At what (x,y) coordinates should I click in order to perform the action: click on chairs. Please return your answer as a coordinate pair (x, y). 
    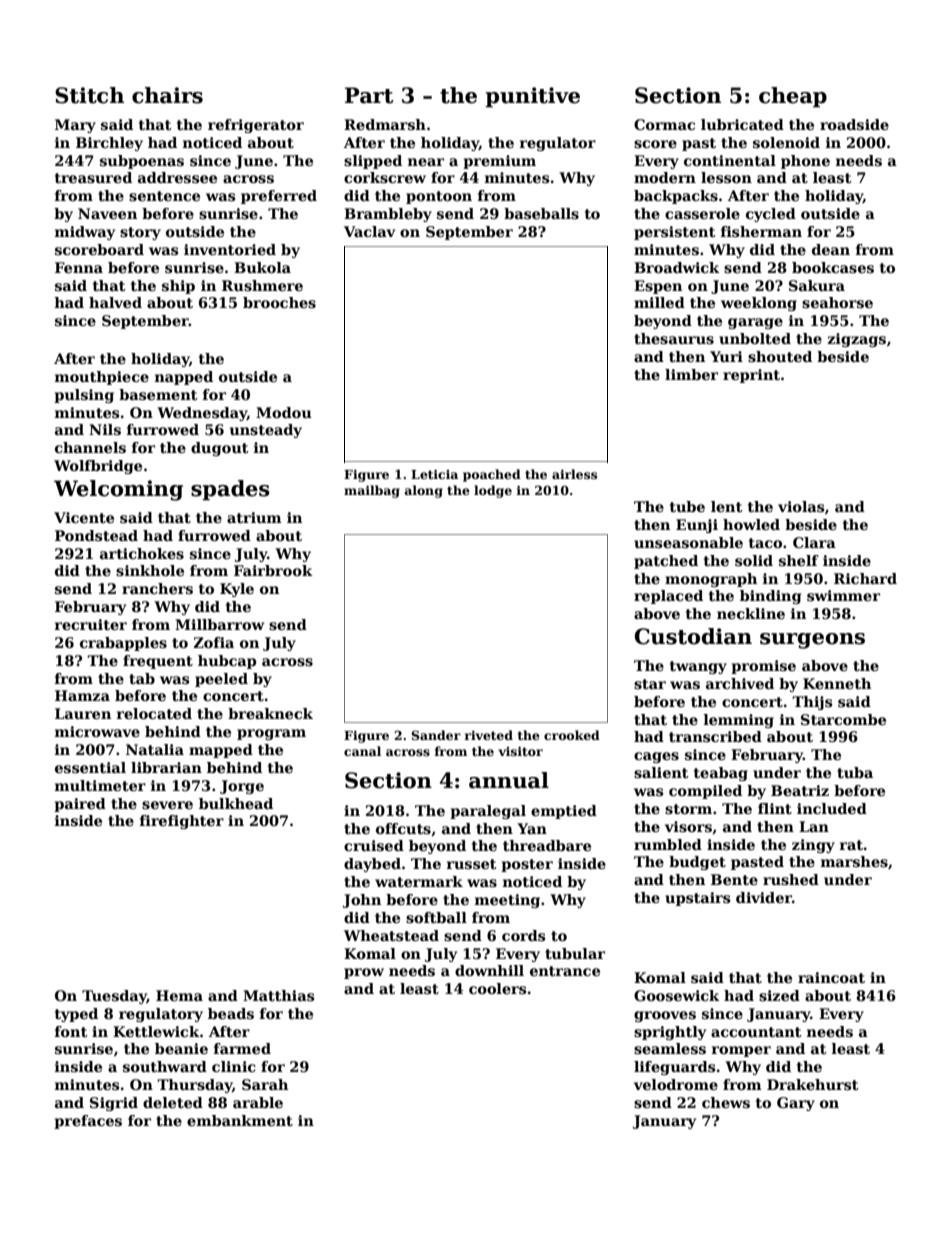
    Looking at the image, I should click on (167, 95).
